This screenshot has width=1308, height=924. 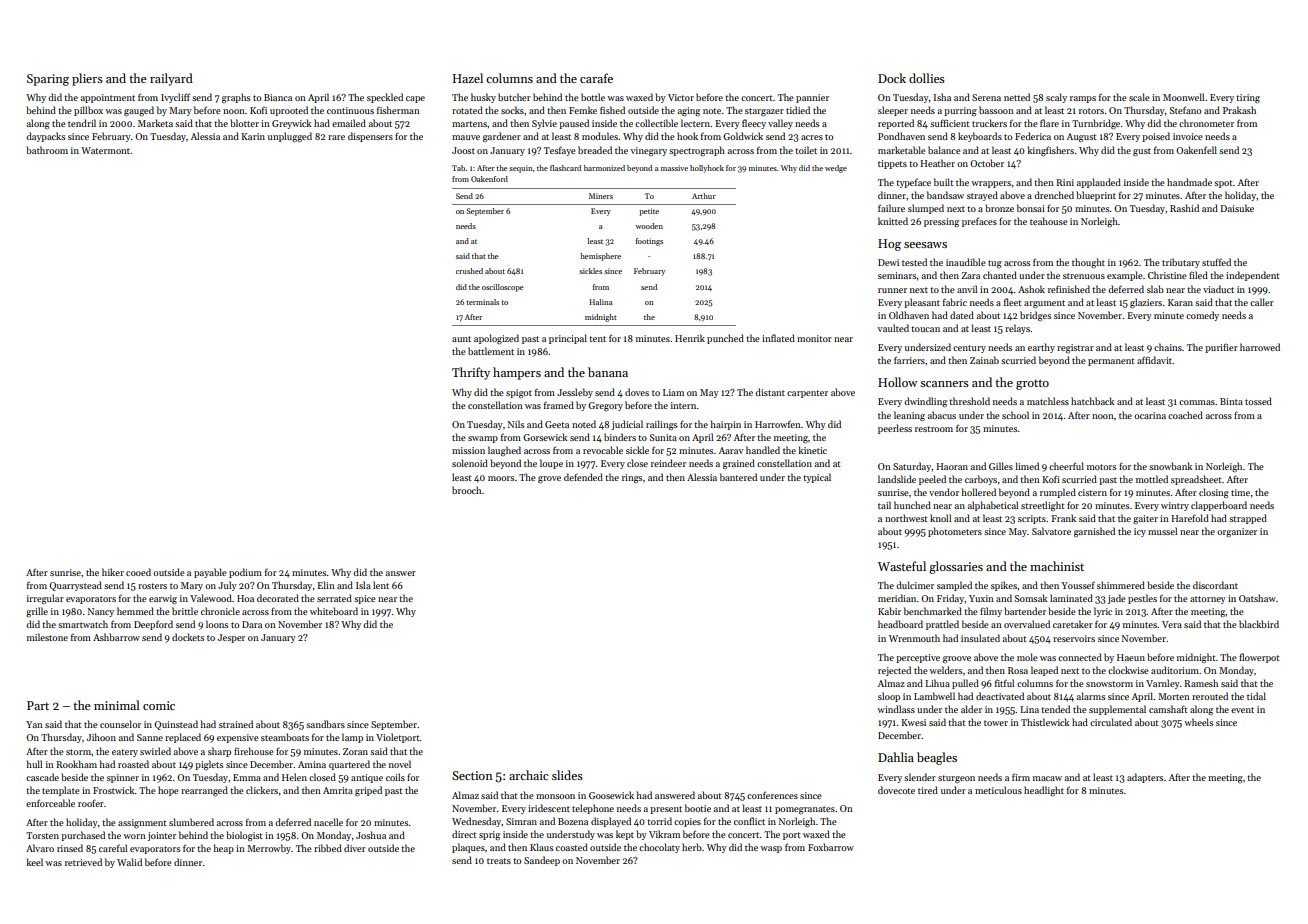 What do you see at coordinates (603, 450) in the screenshot?
I see `revocable` at bounding box center [603, 450].
